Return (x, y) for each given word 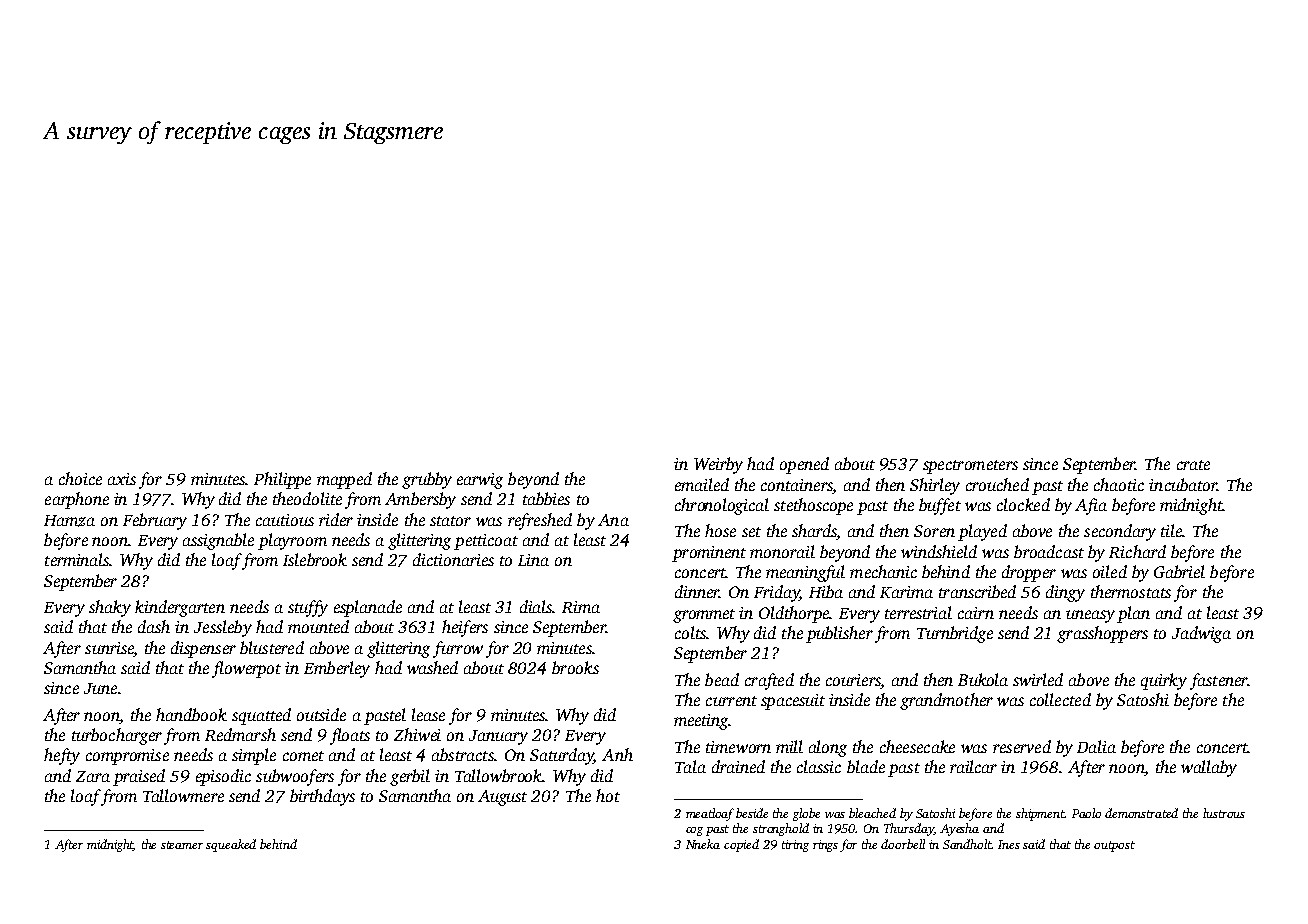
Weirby (718, 465)
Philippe (282, 480)
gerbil (410, 777)
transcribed (977, 591)
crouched (997, 484)
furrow (458, 649)
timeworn (738, 747)
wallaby (1209, 768)
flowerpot (246, 669)
